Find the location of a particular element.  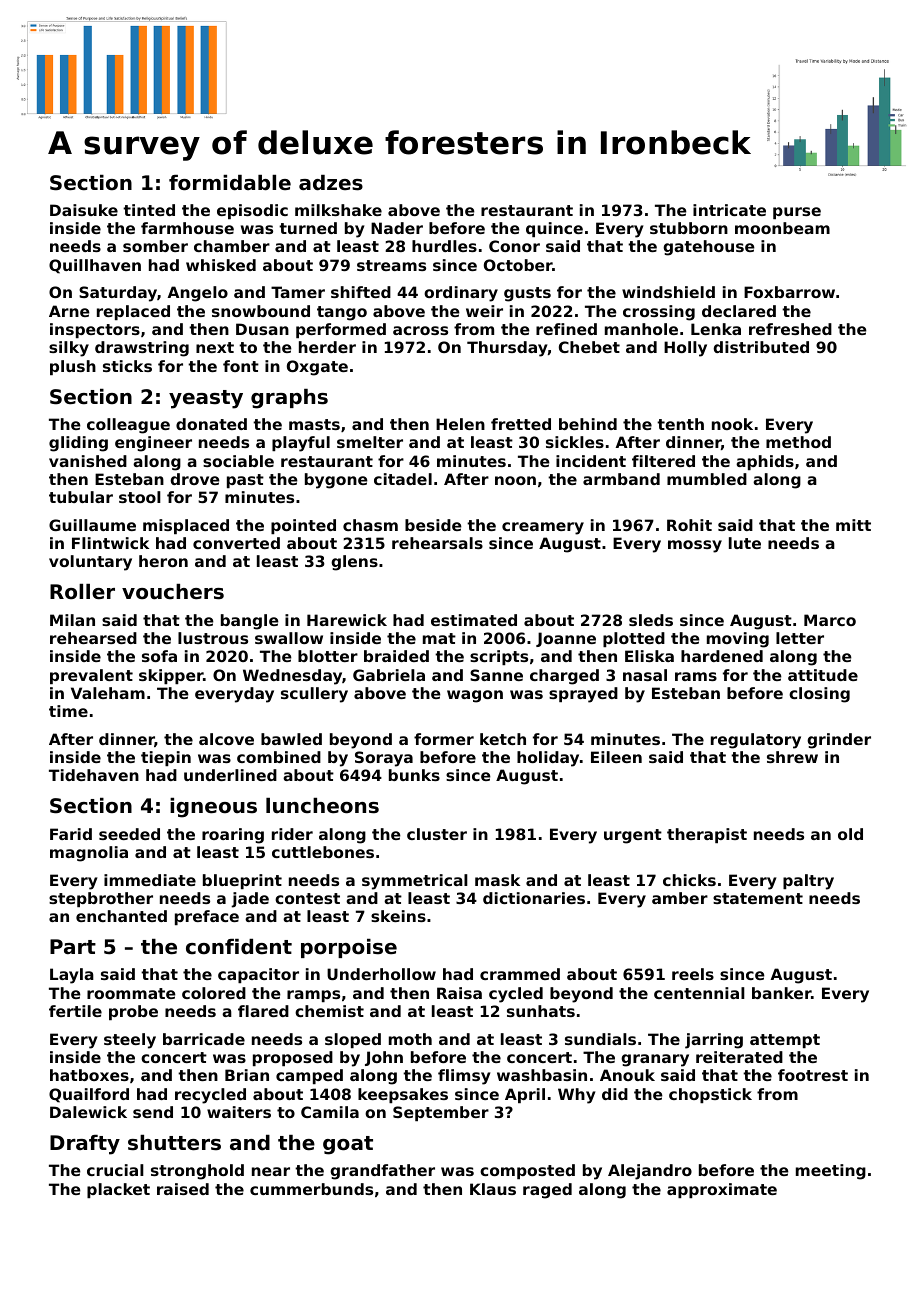

letter is located at coordinates (800, 638).
